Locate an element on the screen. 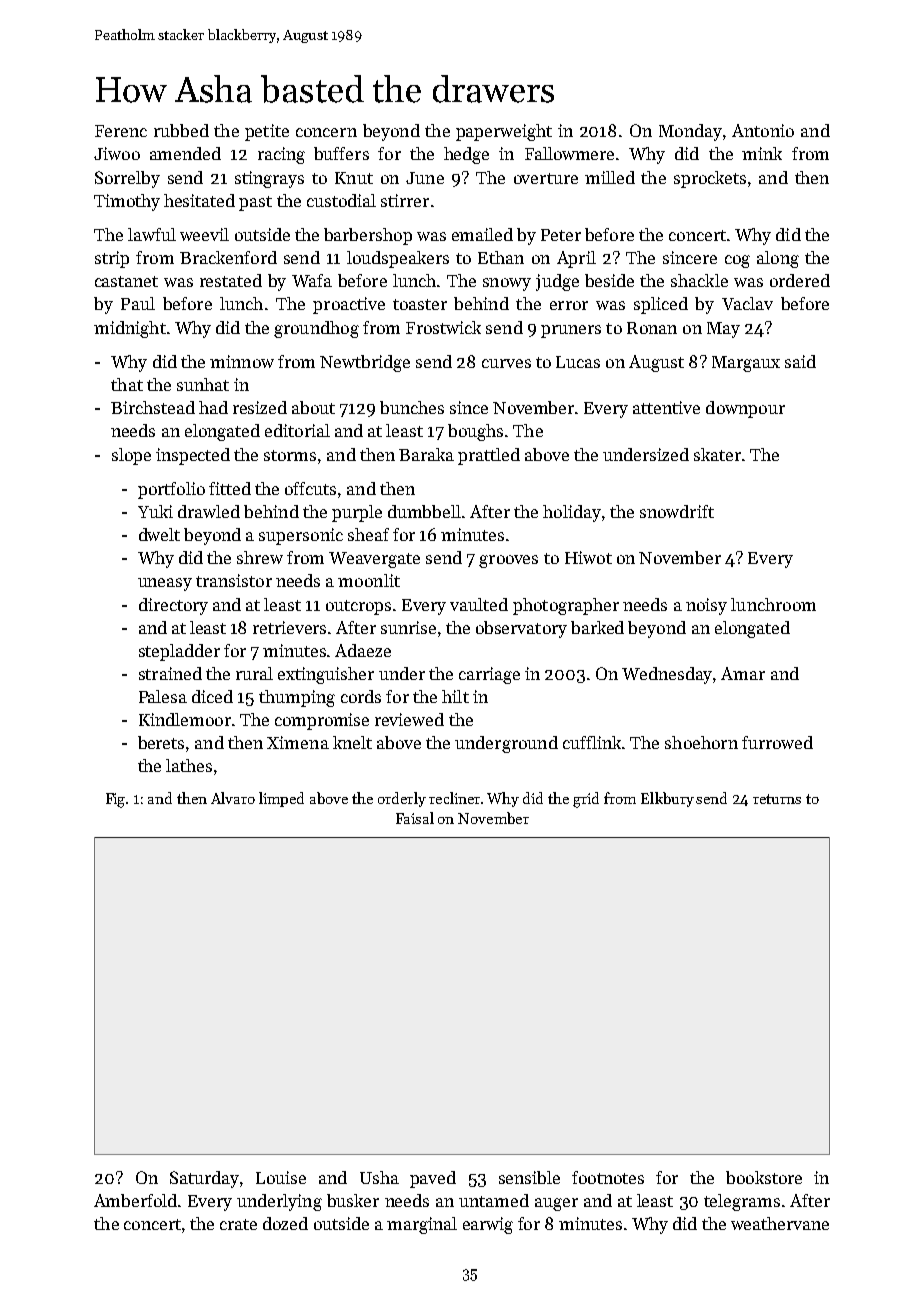  Fig is located at coordinates (115, 800).
